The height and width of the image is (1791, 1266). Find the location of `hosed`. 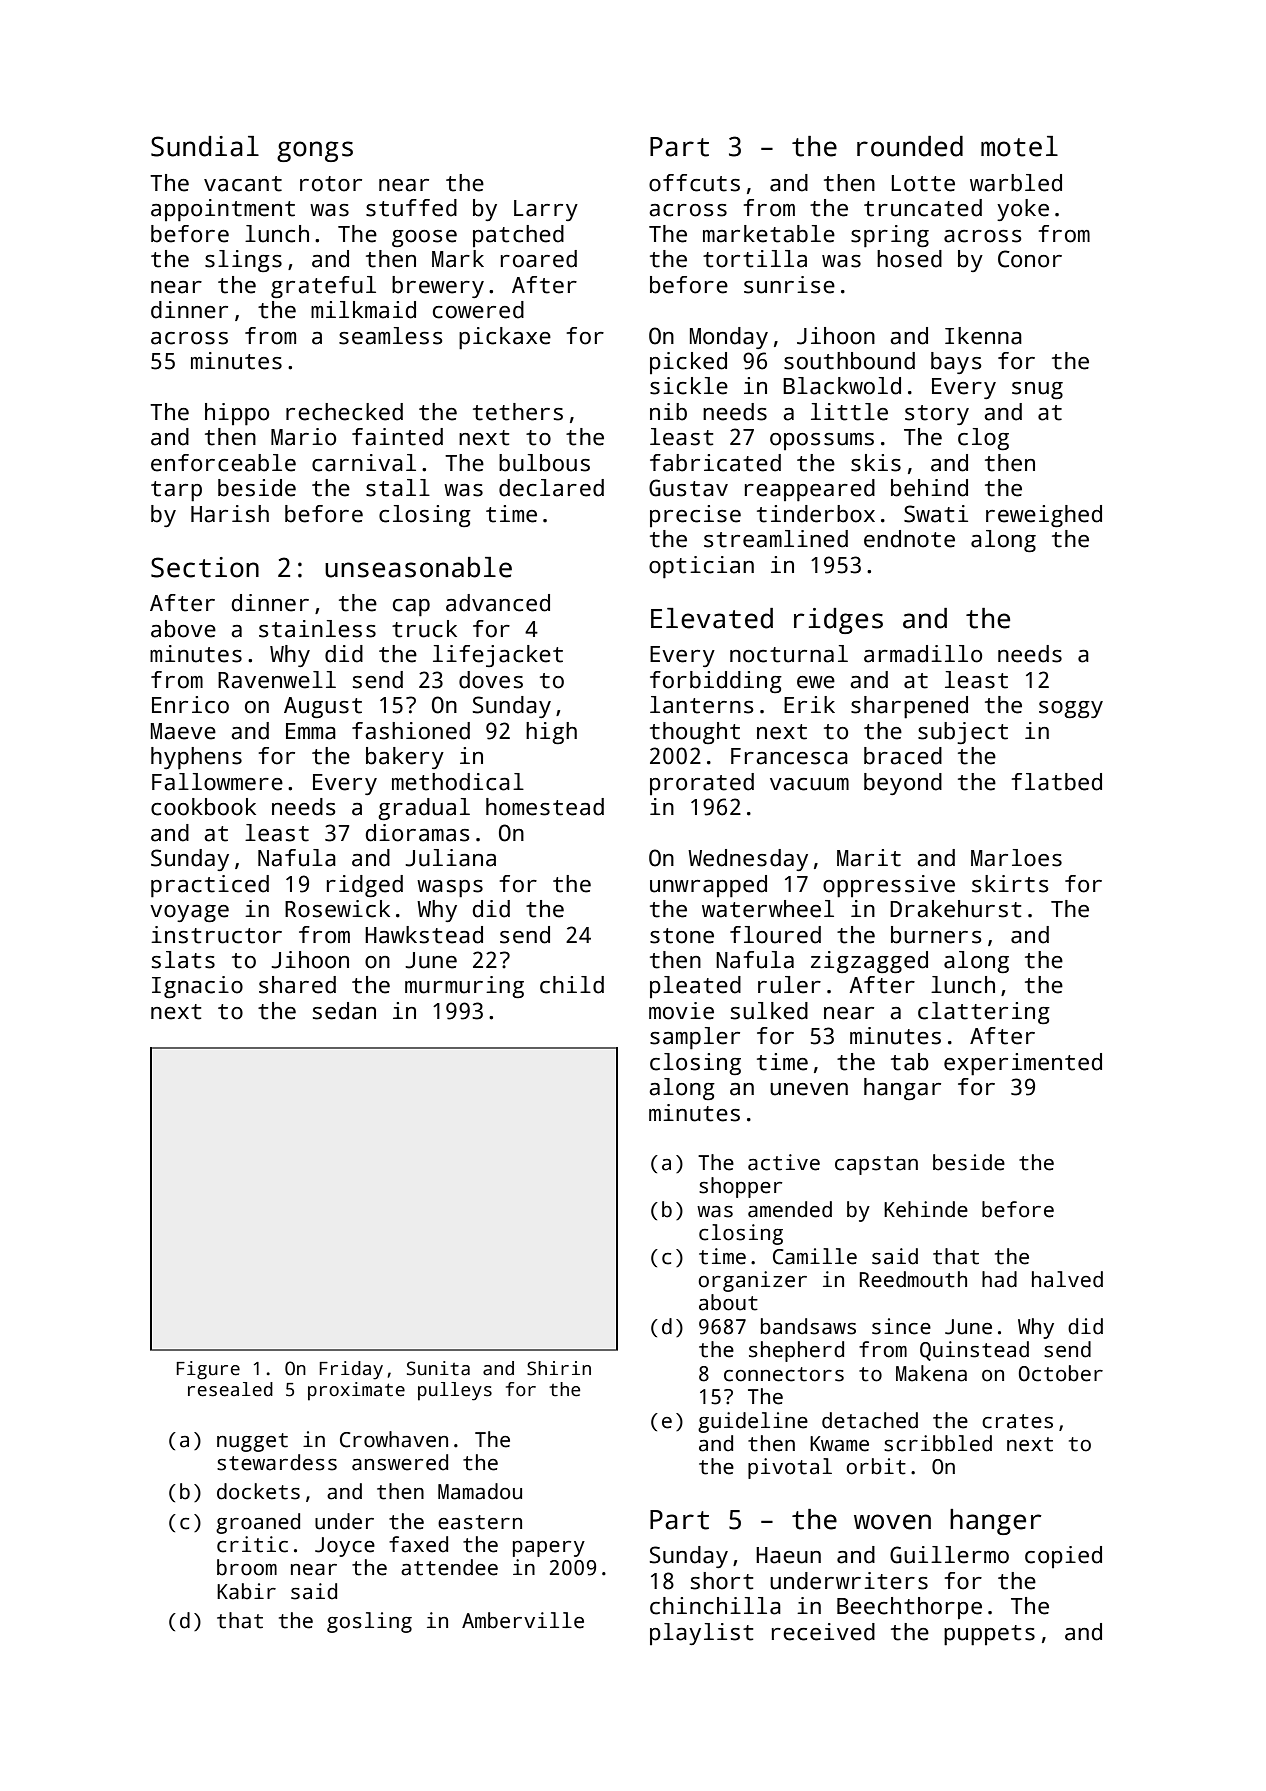

hosed is located at coordinates (909, 259).
